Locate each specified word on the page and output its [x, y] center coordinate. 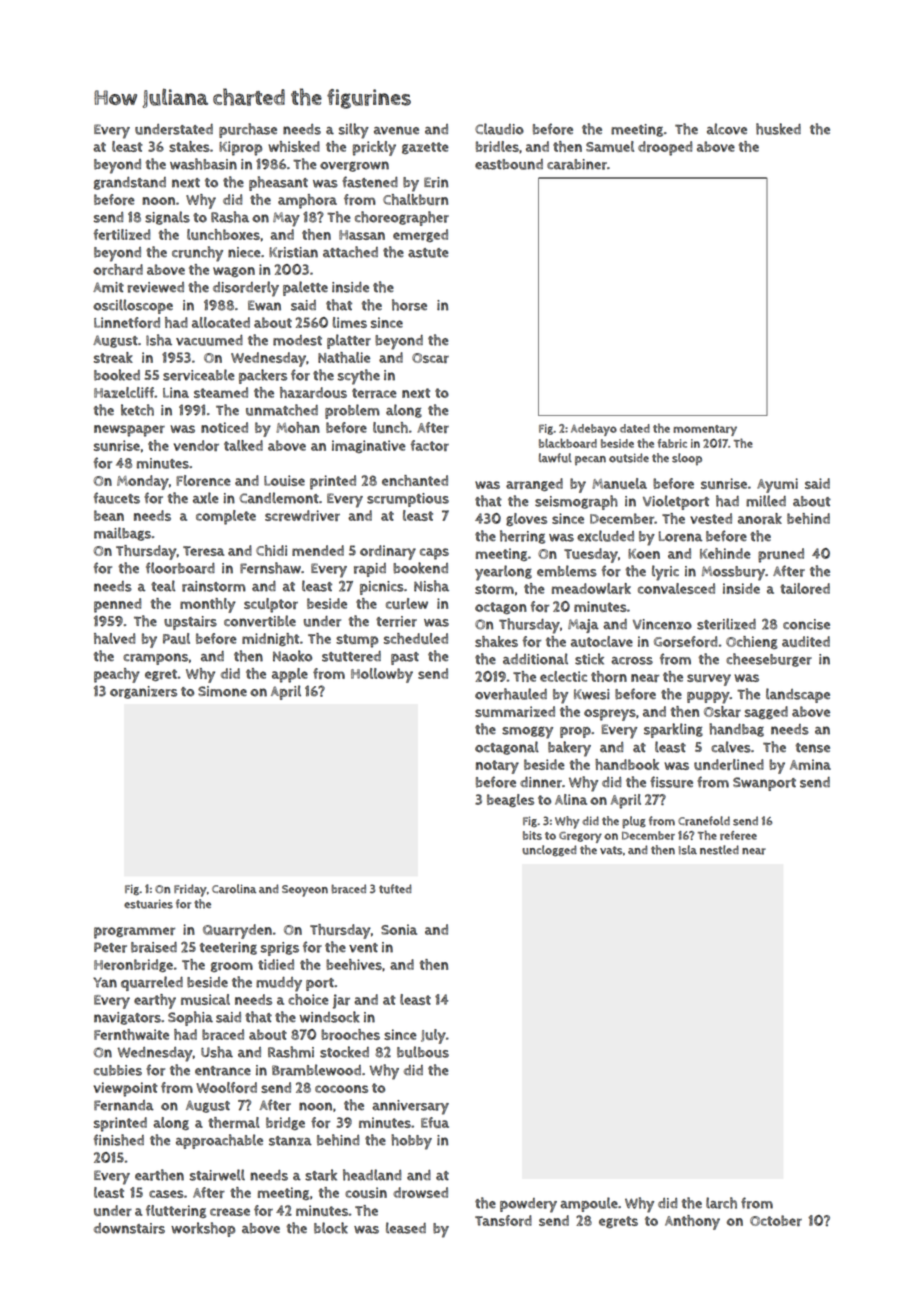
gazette [425, 148]
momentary [705, 430]
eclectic [563, 676]
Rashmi [291, 1052]
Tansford [503, 1220]
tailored [805, 588]
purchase [248, 130]
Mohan [298, 427]
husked [778, 129]
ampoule [589, 1204]
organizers [143, 692]
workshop [203, 1229]
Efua [435, 1122]
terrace [374, 393]
